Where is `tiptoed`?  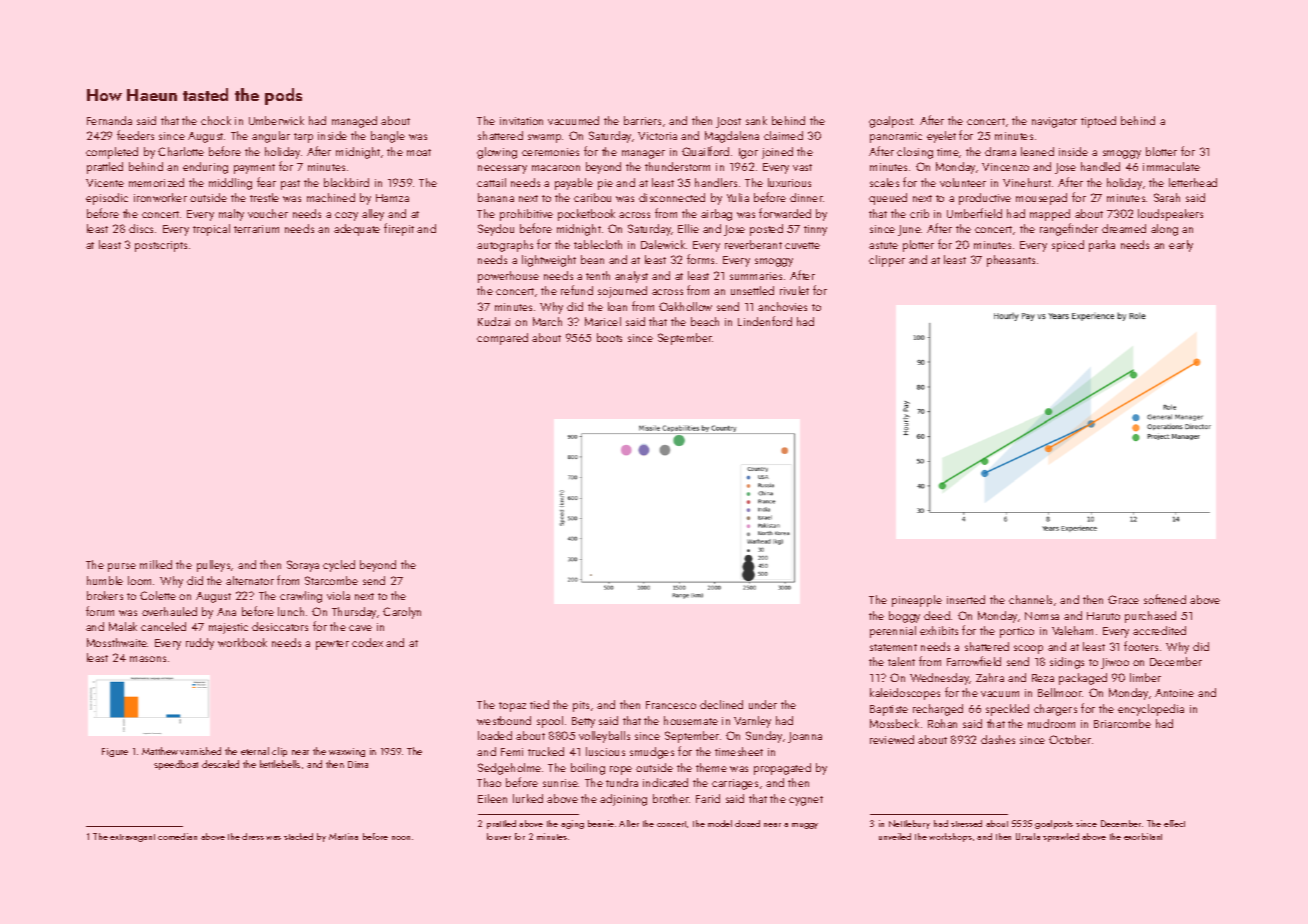
tiptoed is located at coordinates (1098, 122).
